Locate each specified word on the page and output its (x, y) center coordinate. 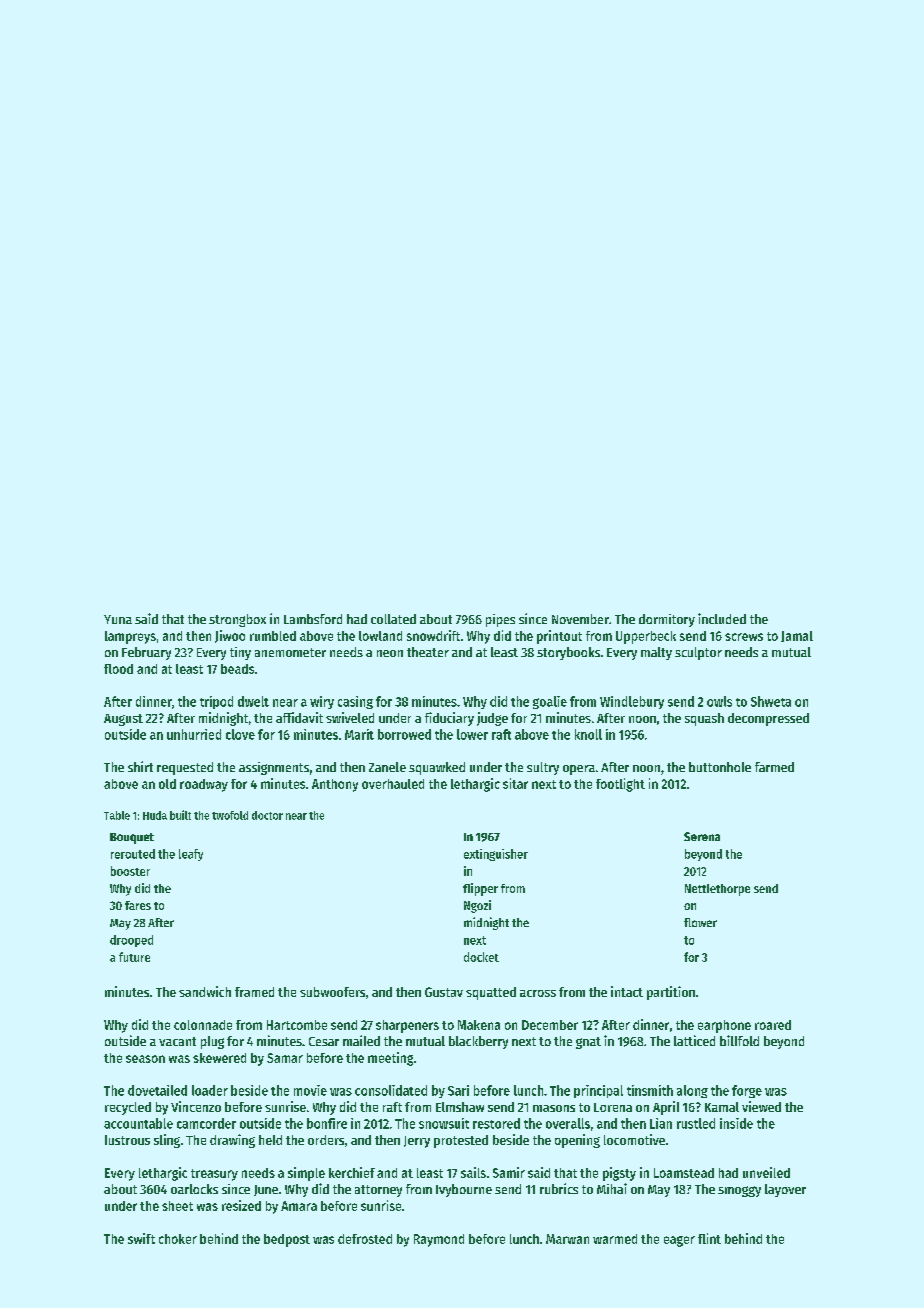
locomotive (634, 1139)
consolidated (391, 1090)
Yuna (118, 619)
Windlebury (632, 702)
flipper (480, 889)
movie (310, 1090)
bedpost (287, 1240)
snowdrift (433, 635)
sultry (543, 768)
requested (185, 768)
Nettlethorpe (717, 890)
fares (138, 905)
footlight (620, 785)
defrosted (365, 1239)
